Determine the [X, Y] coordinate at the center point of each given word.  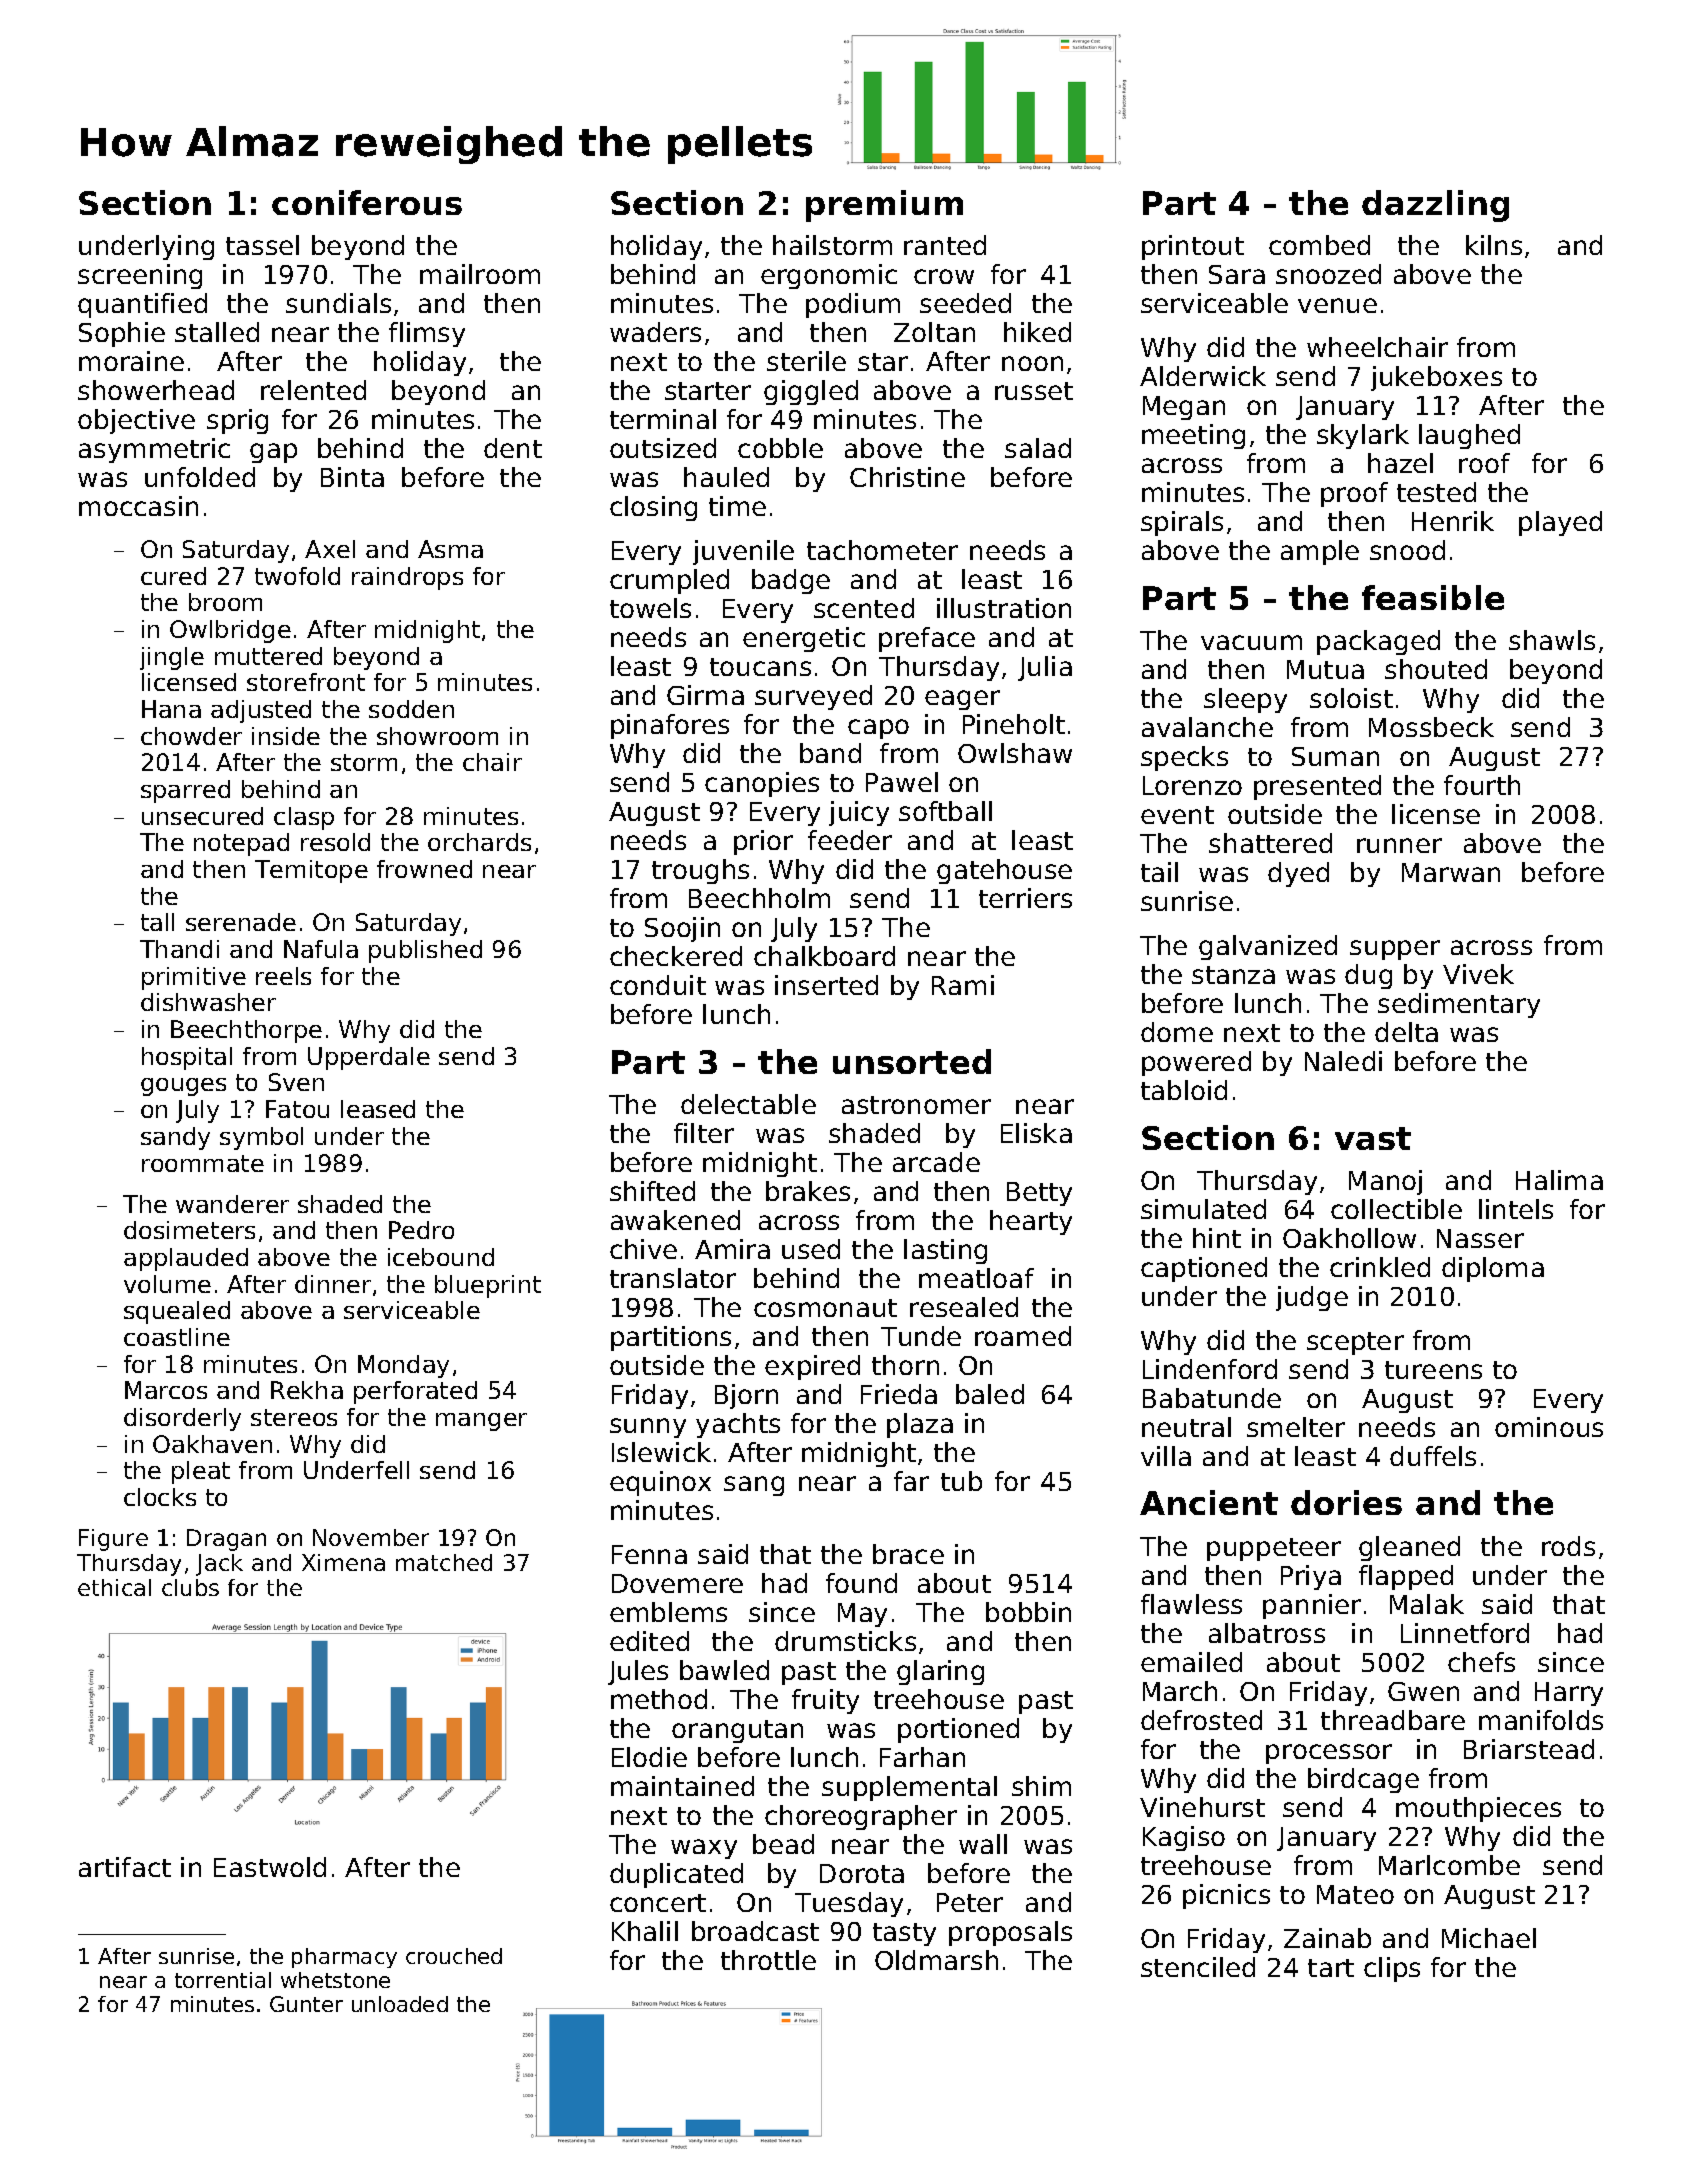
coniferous [367, 202]
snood [1407, 550]
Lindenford [1210, 1369]
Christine [907, 477]
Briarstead [1529, 1749]
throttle [768, 1960]
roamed [1023, 1336]
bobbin [1028, 1612]
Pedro [421, 1230]
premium [884, 206]
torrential [223, 1980]
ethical [114, 1587]
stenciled [1198, 1967]
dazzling [1435, 206]
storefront [306, 682]
